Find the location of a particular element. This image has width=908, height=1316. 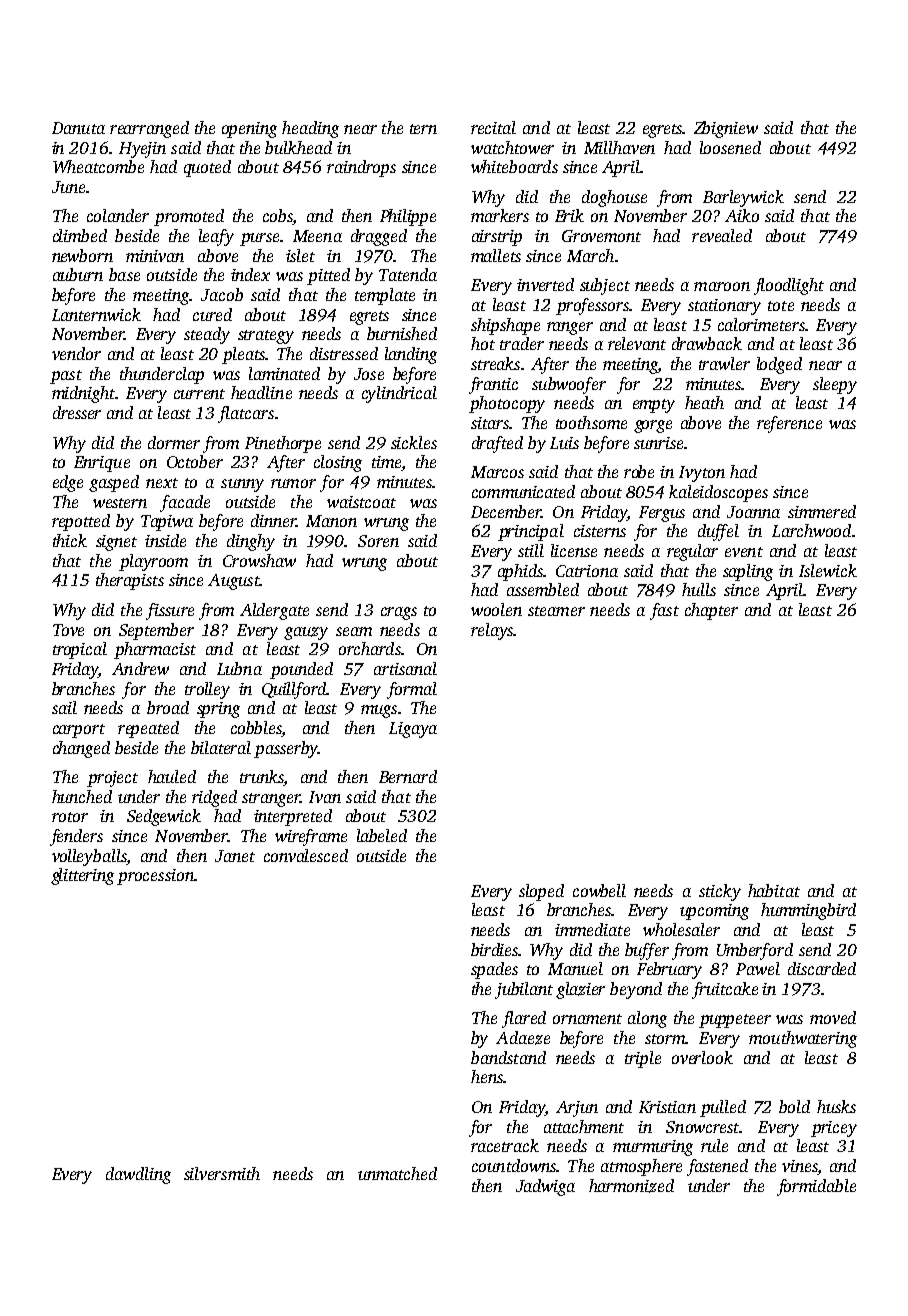

Danuta is located at coordinates (78, 128).
